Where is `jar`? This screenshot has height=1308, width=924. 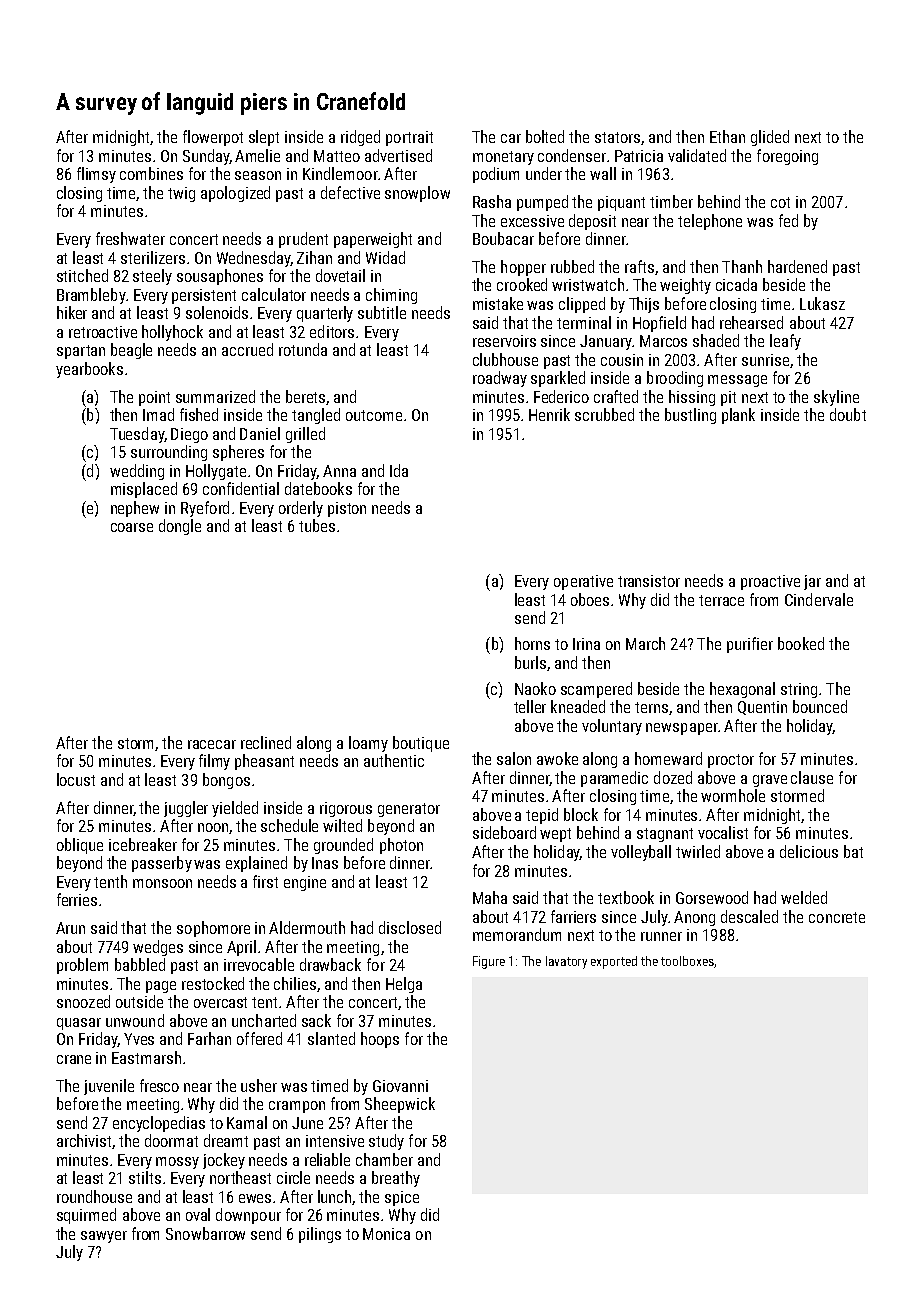
jar is located at coordinates (812, 582).
